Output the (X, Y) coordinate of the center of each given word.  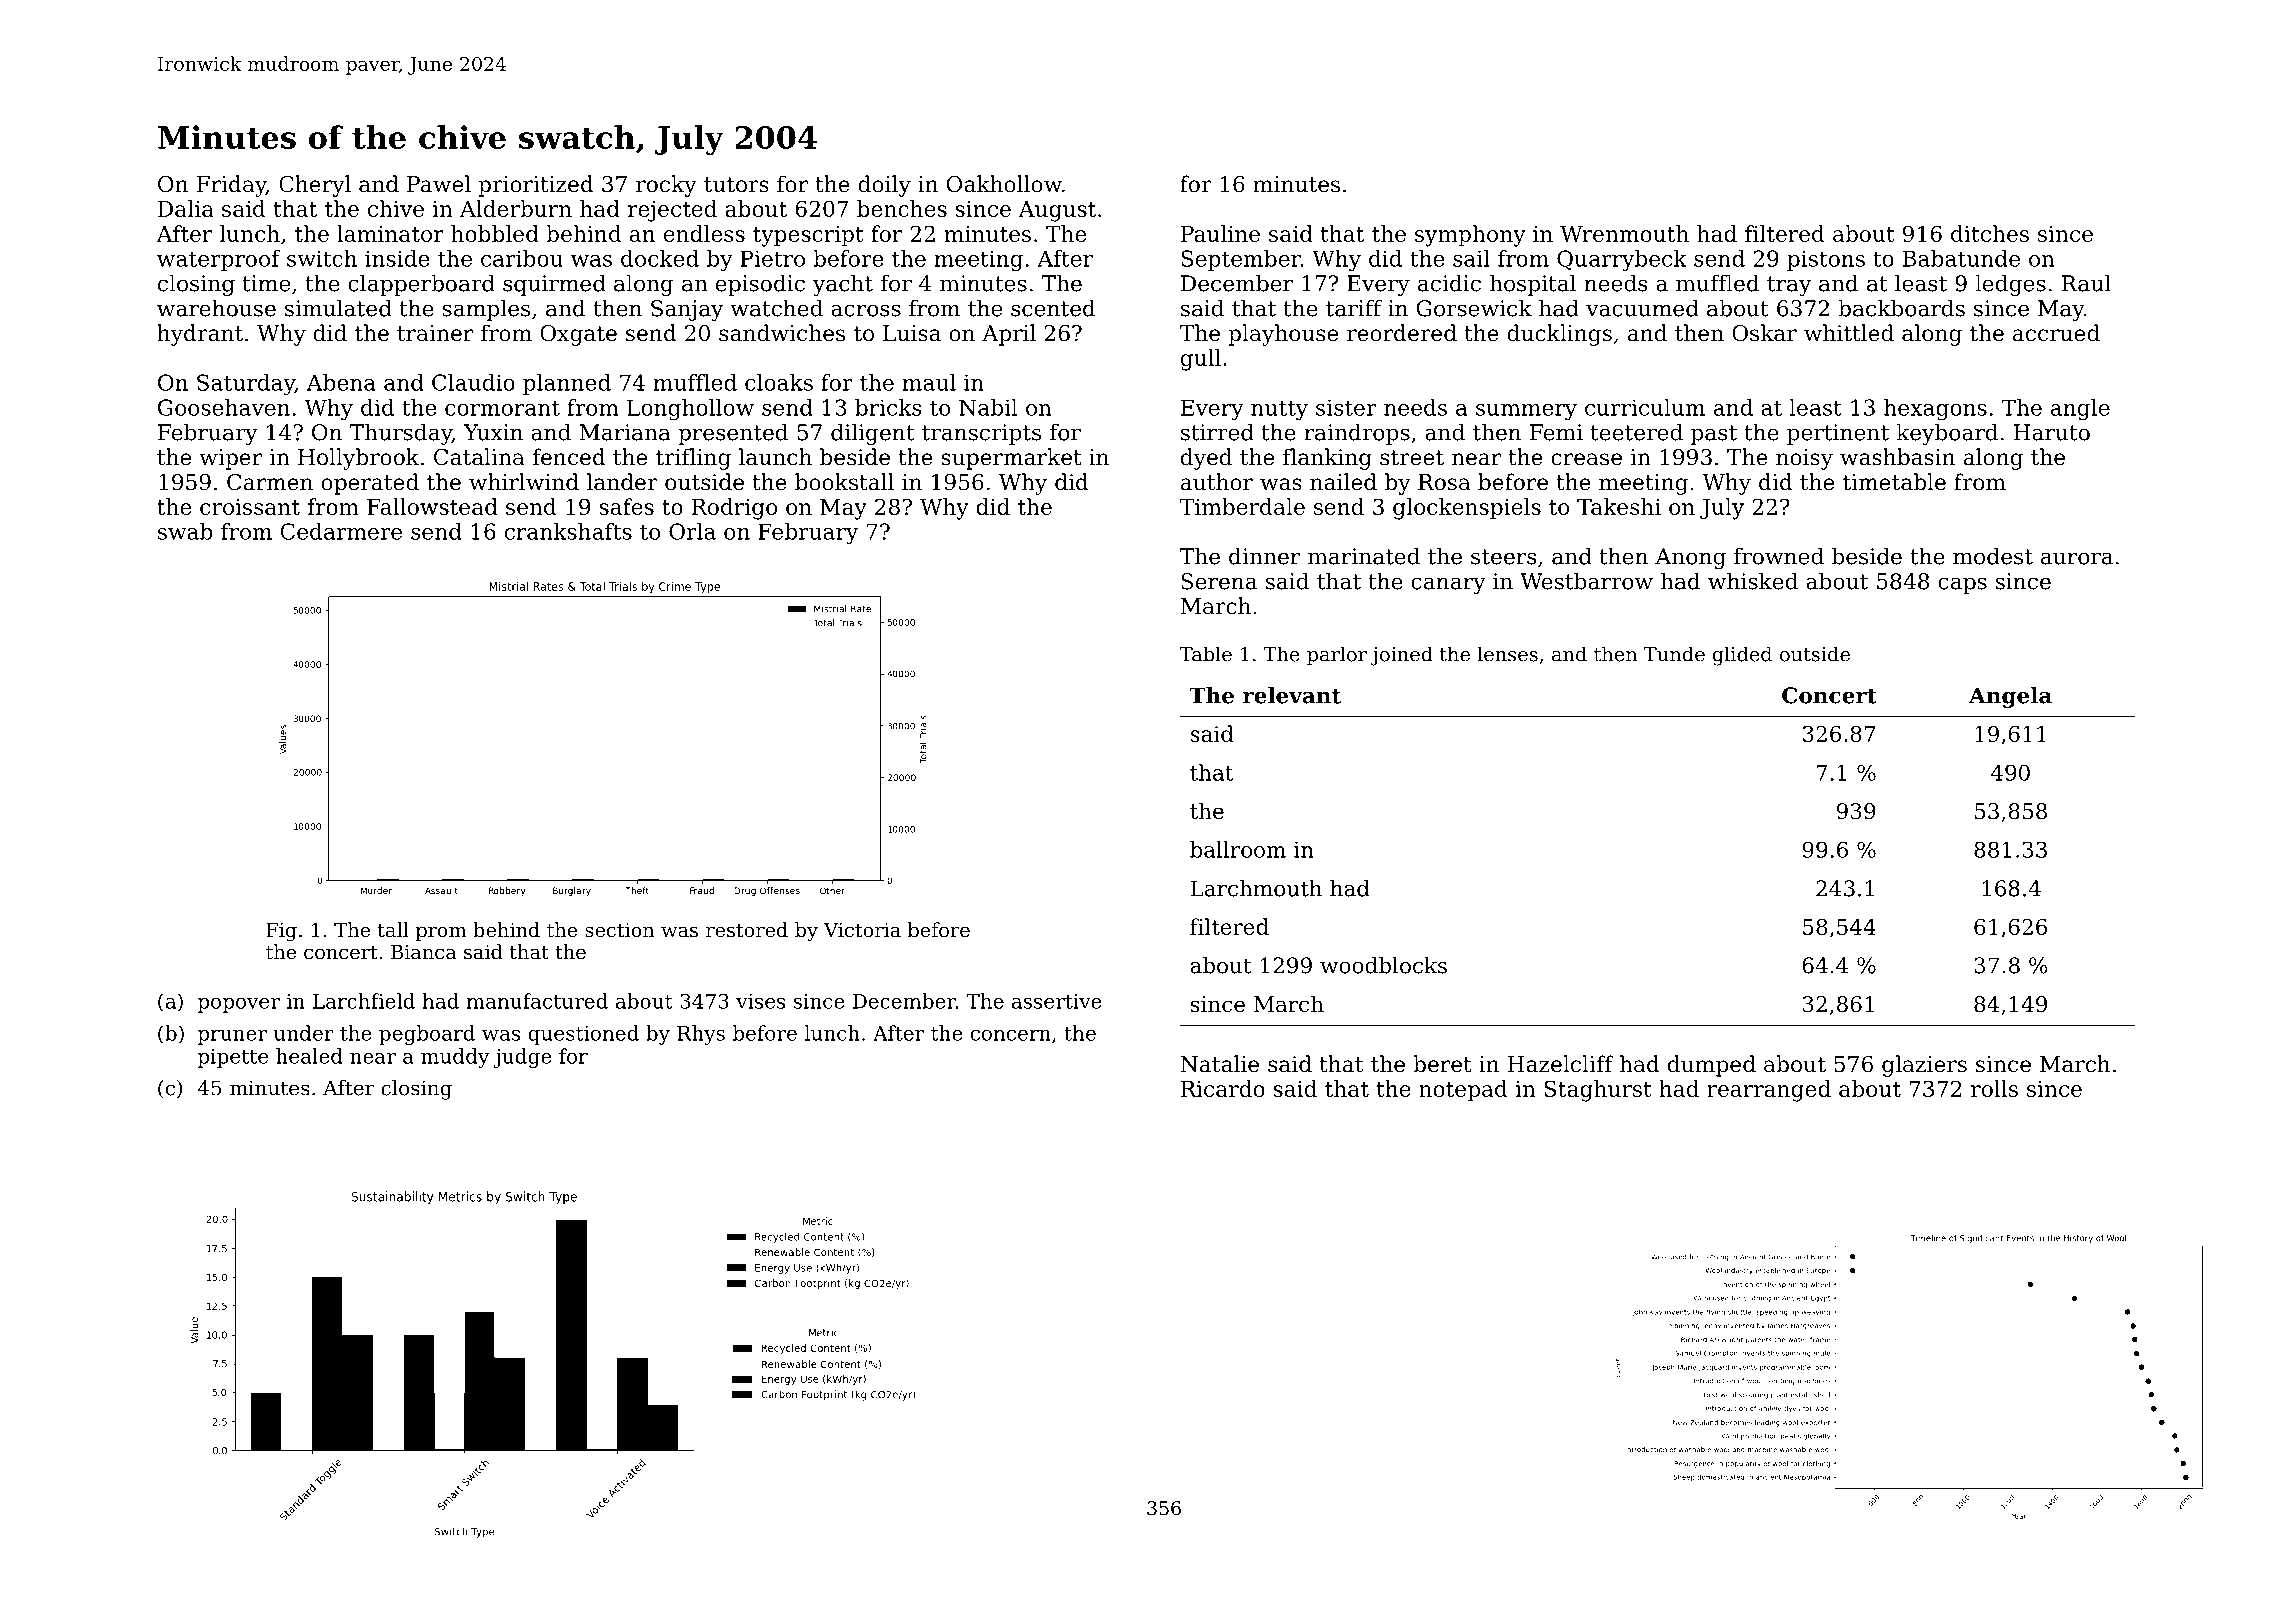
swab (185, 531)
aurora (2077, 558)
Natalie (1220, 1064)
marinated (1364, 556)
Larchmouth (1256, 888)
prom (441, 933)
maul (929, 382)
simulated (338, 308)
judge (523, 1058)
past (1714, 435)
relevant (1292, 695)
